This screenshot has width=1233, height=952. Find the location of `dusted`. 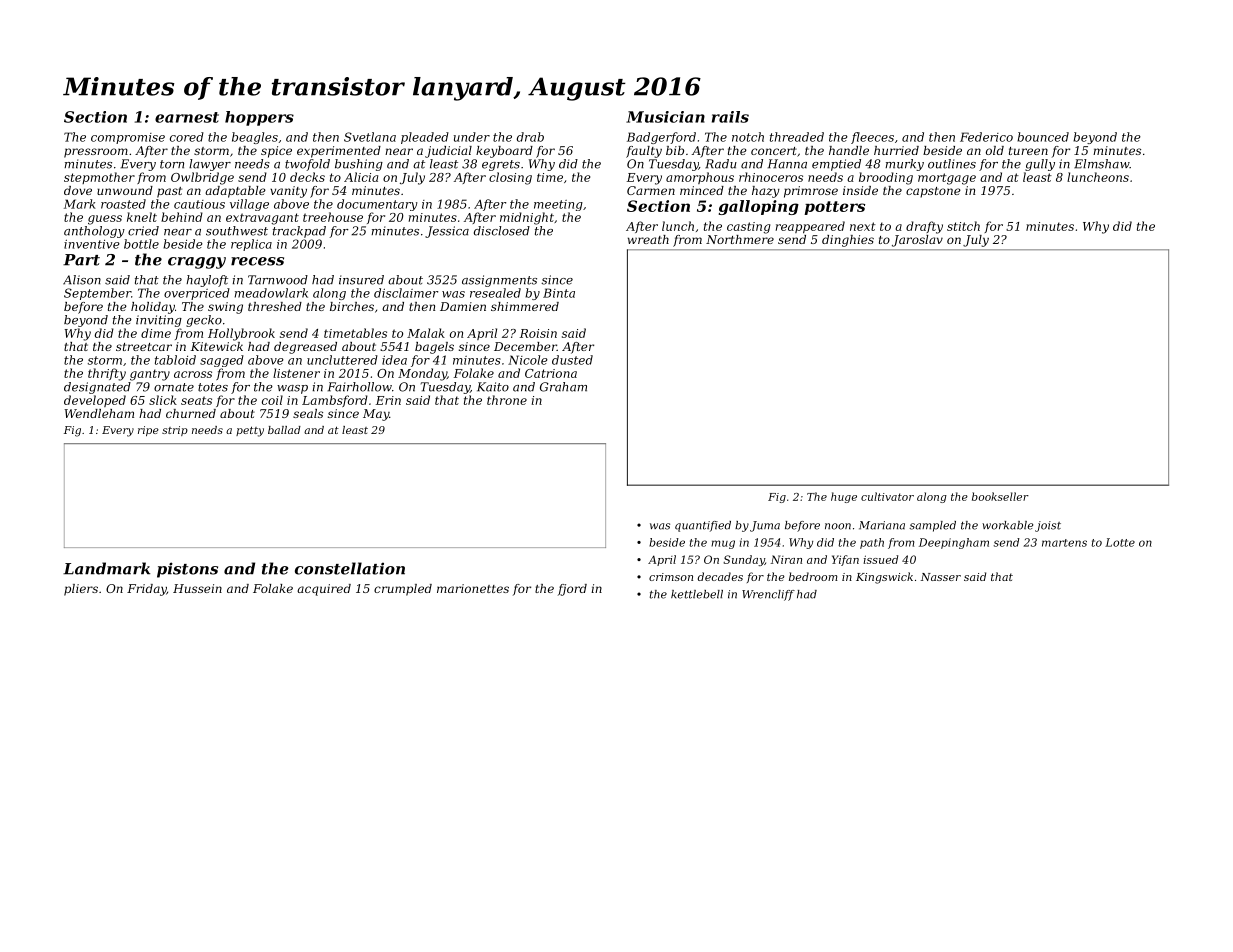

dusted is located at coordinates (572, 360).
